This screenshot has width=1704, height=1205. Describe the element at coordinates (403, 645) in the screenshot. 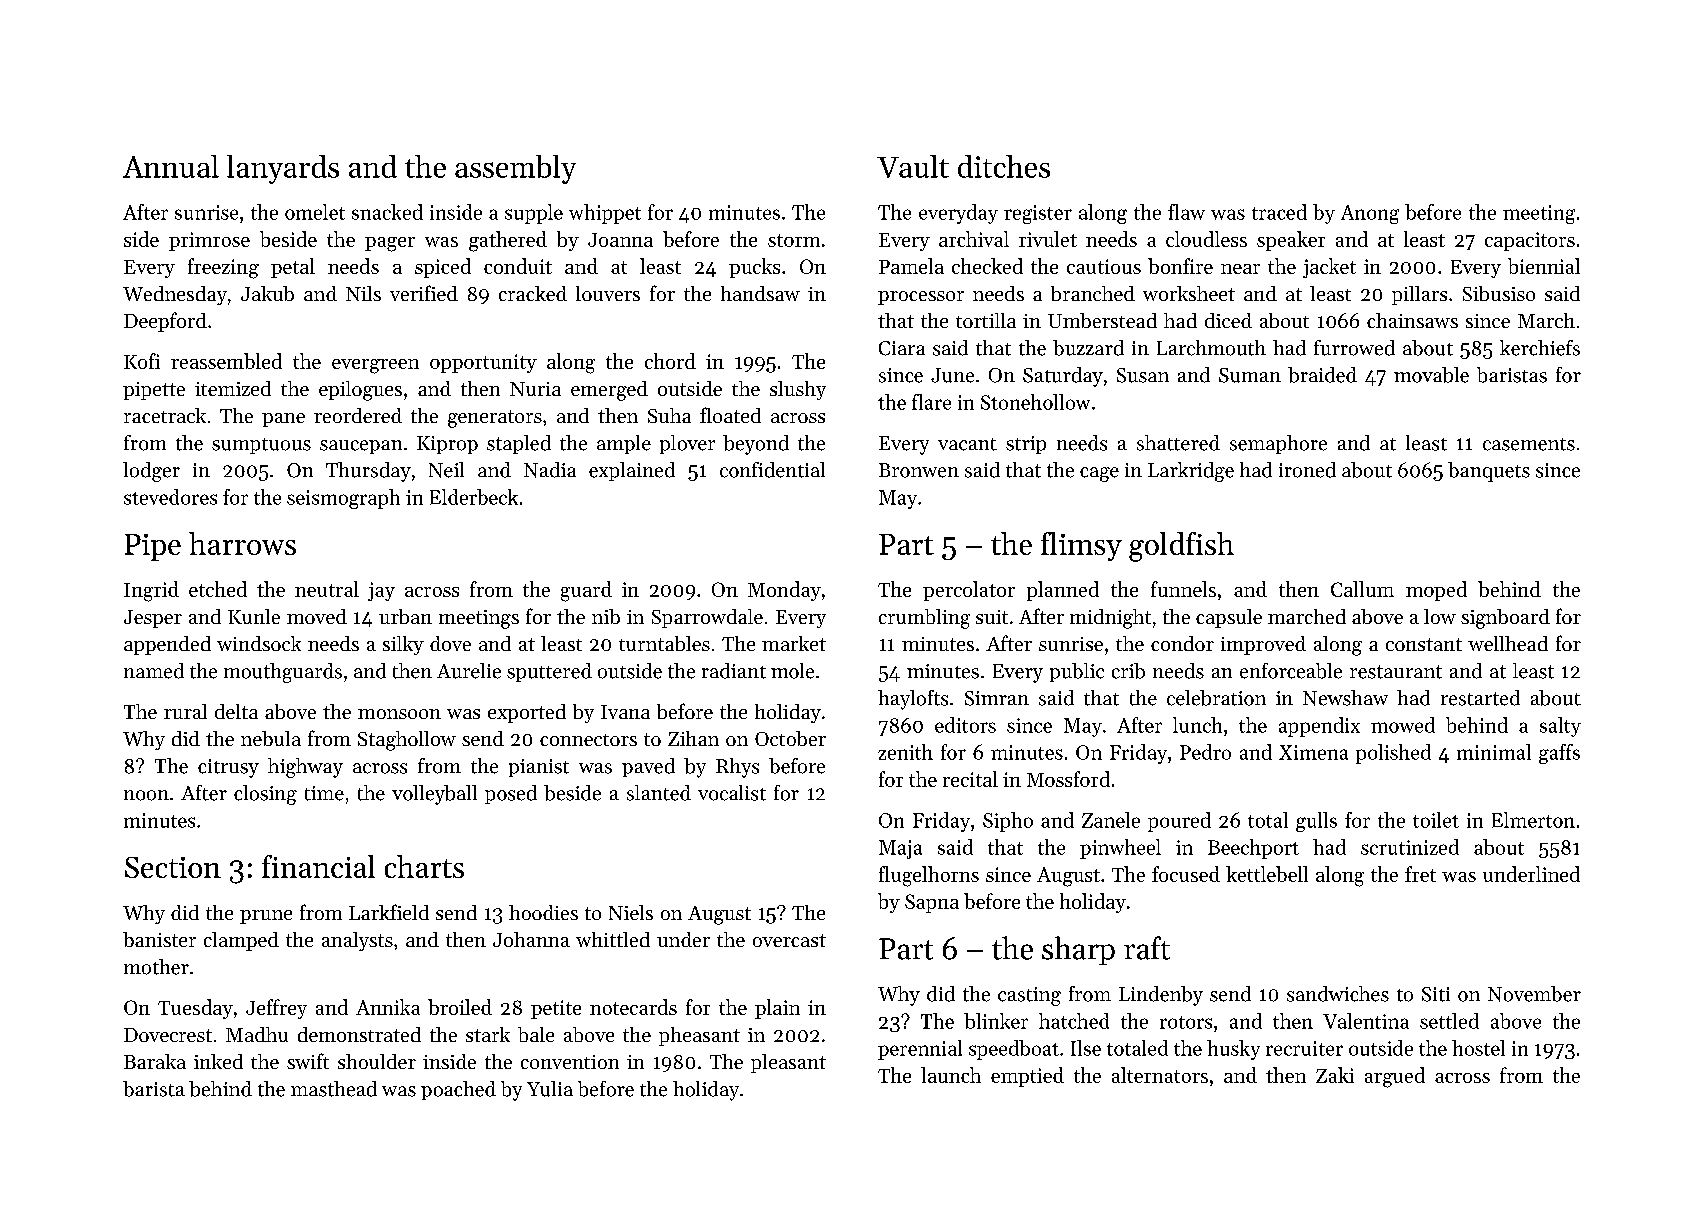

I see `silky` at that location.
